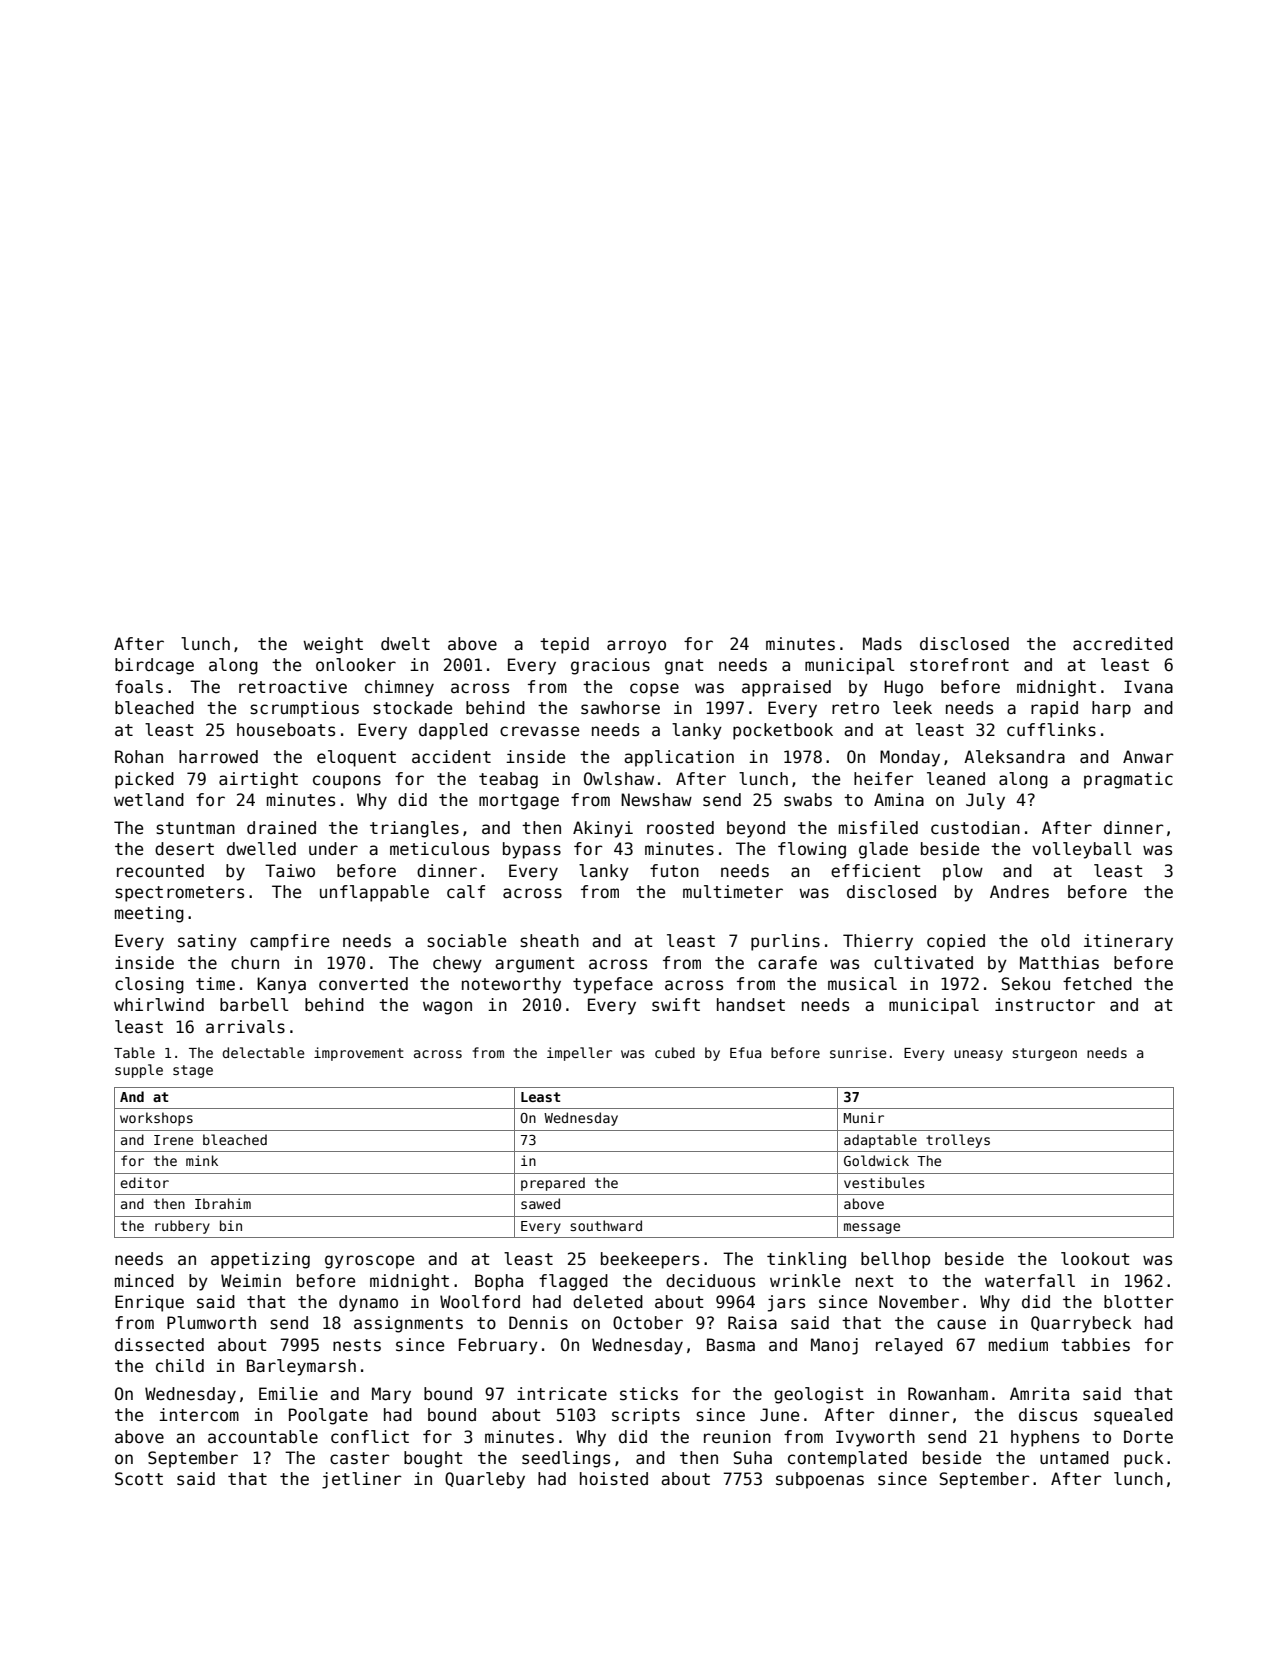  Describe the element at coordinates (1128, 942) in the screenshot. I see `itinerary` at that location.
